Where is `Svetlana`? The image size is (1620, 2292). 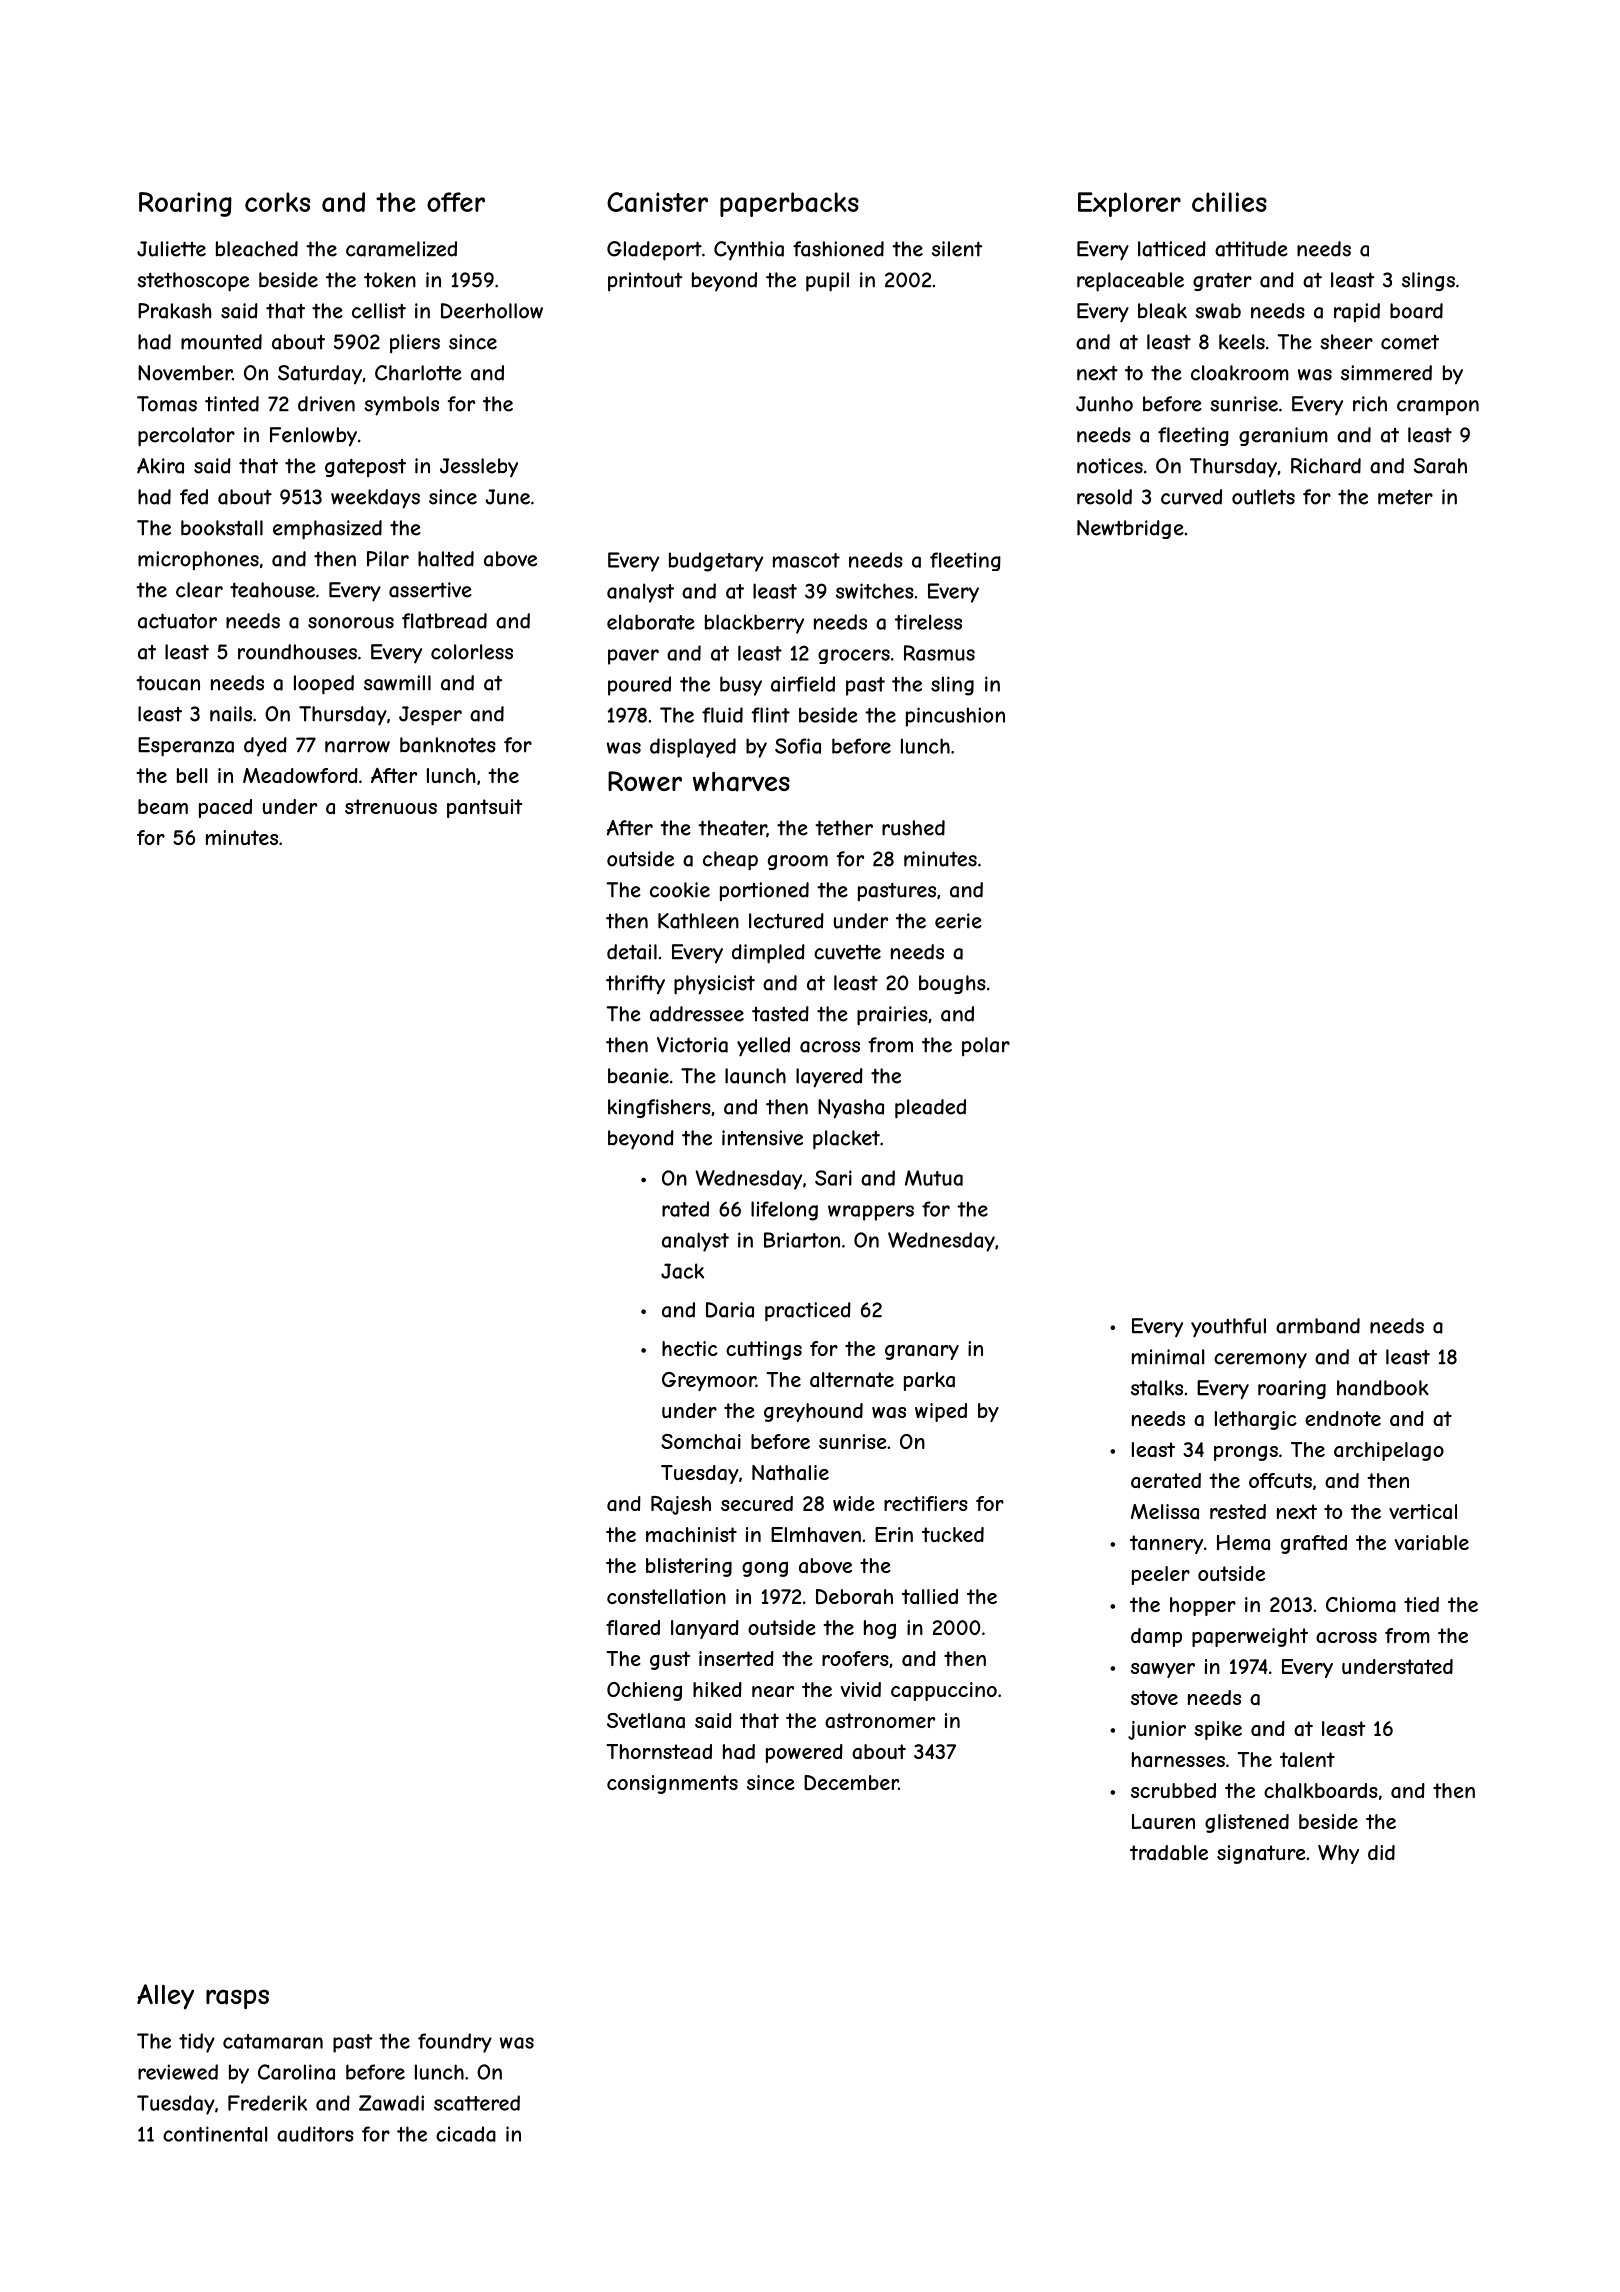
Svetlana is located at coordinates (646, 1721).
